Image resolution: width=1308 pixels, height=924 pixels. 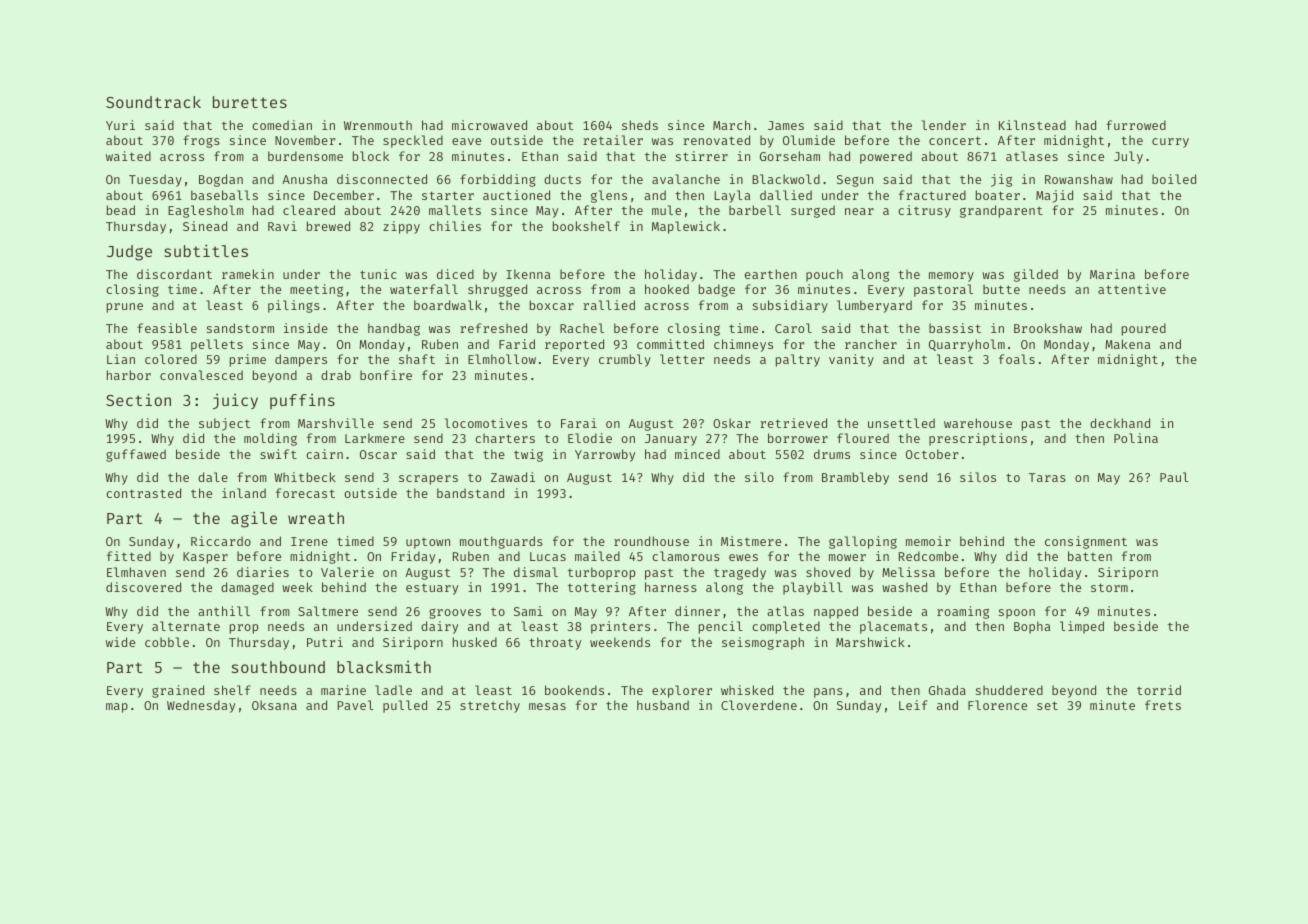 What do you see at coordinates (270, 439) in the image?
I see `molding` at bounding box center [270, 439].
